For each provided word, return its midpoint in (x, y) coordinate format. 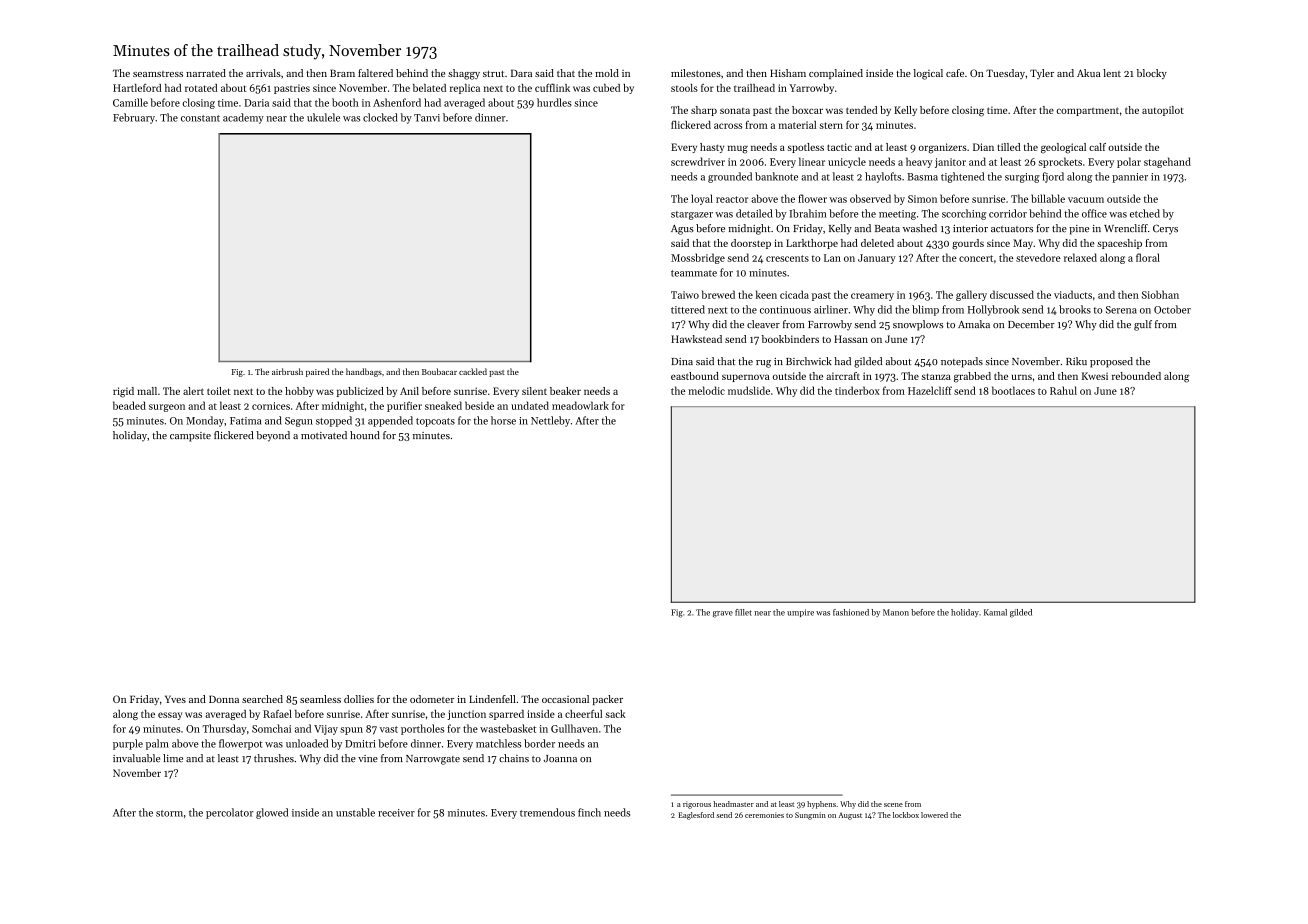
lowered (934, 815)
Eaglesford (696, 816)
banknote (776, 176)
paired (317, 372)
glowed (272, 813)
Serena (1121, 310)
